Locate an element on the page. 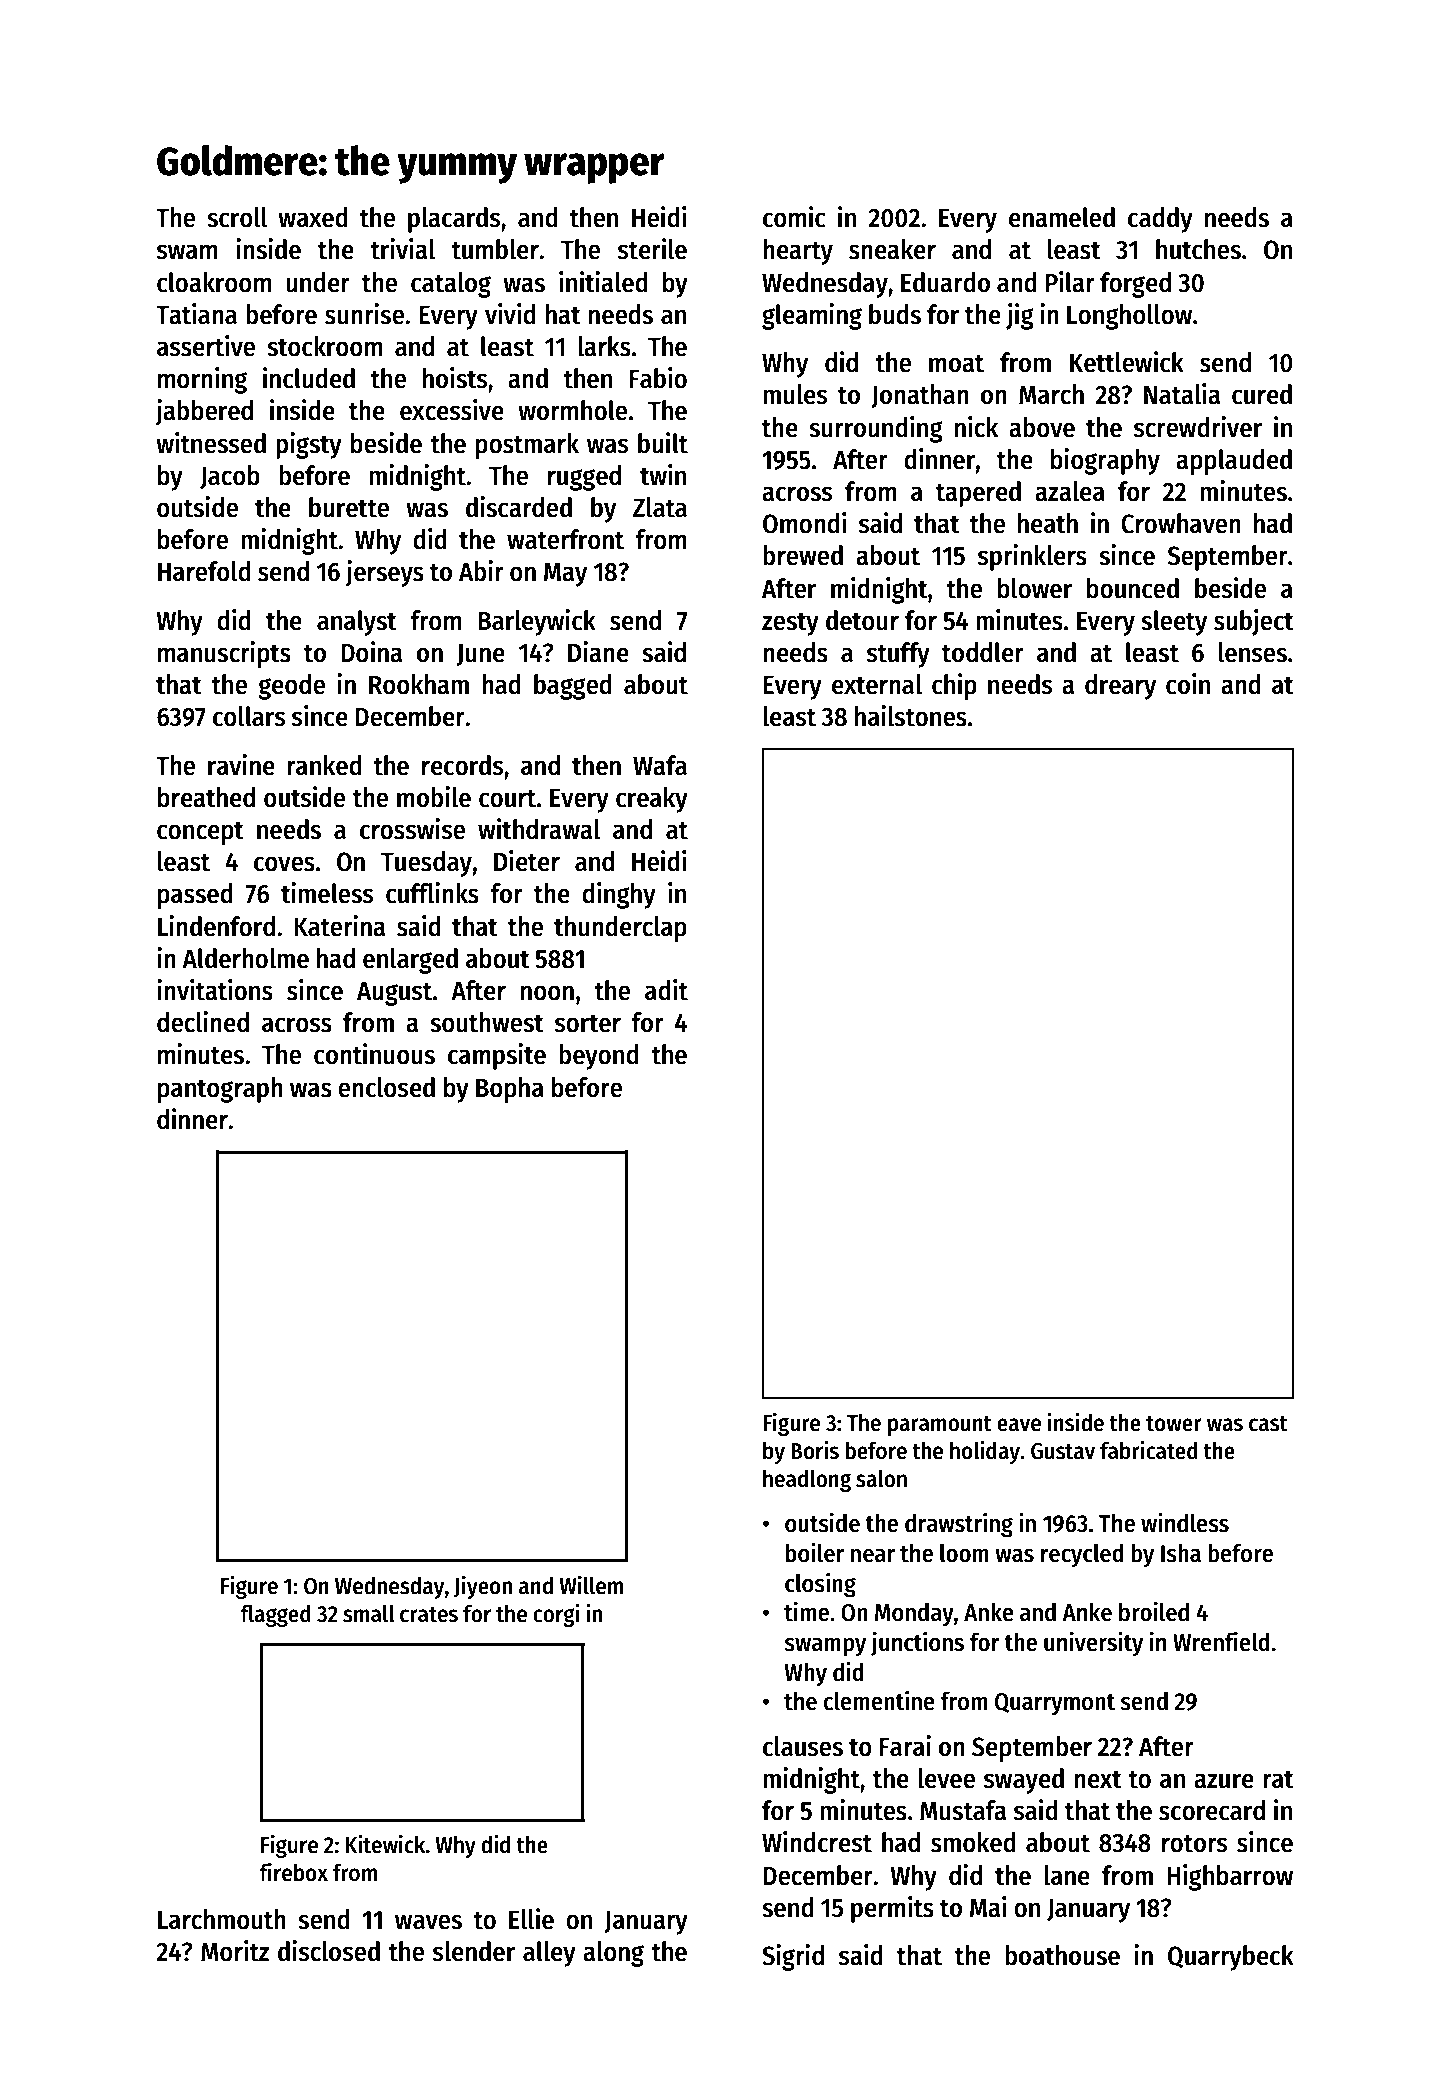  hoists is located at coordinates (455, 378).
